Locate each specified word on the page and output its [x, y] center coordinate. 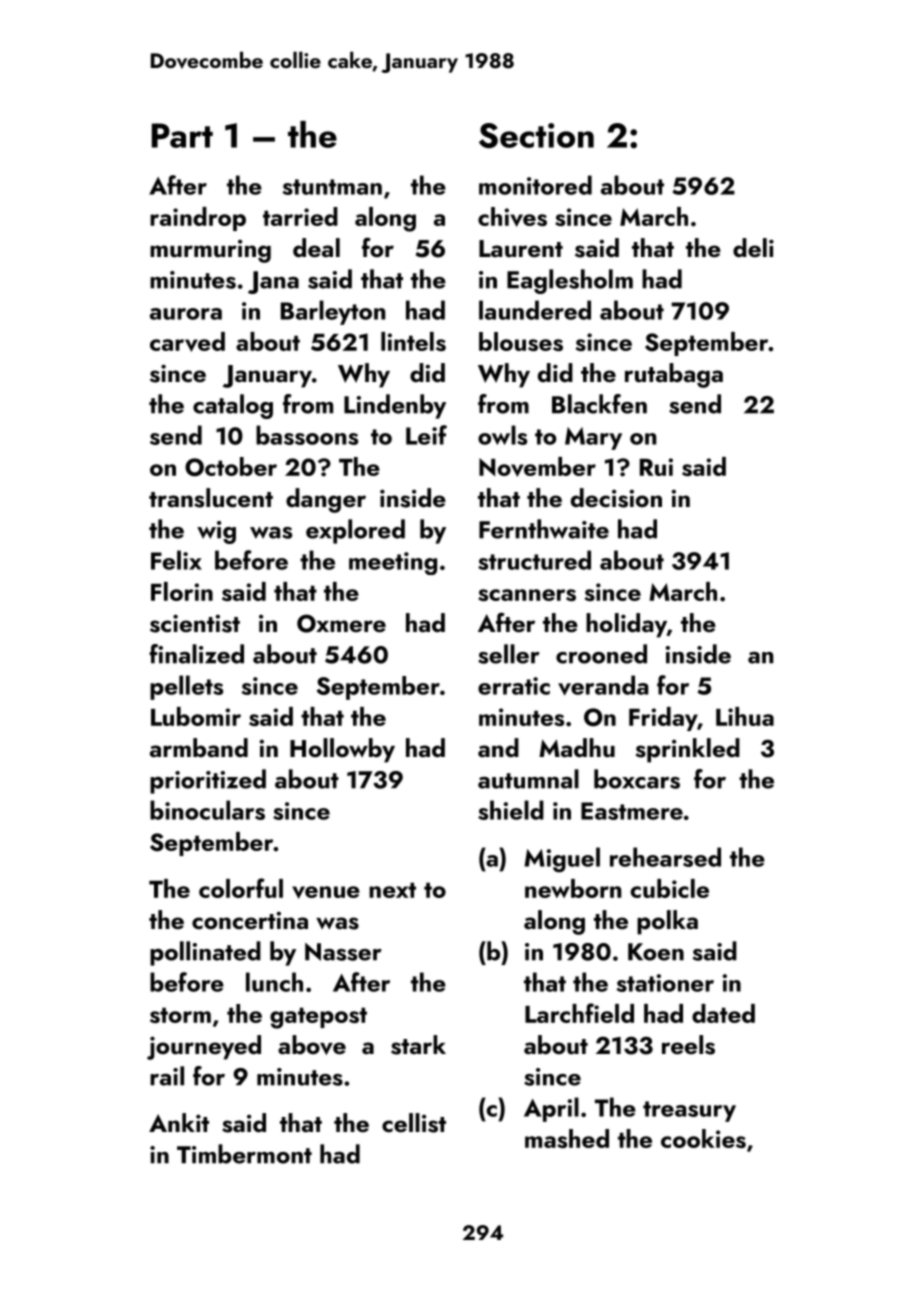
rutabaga [674, 375]
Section [536, 135]
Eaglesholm [570, 281]
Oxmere [341, 623]
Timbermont [244, 1154]
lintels [413, 341]
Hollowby [342, 750]
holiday [626, 625]
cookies [703, 1138]
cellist [414, 1123]
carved [187, 342]
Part [182, 135]
